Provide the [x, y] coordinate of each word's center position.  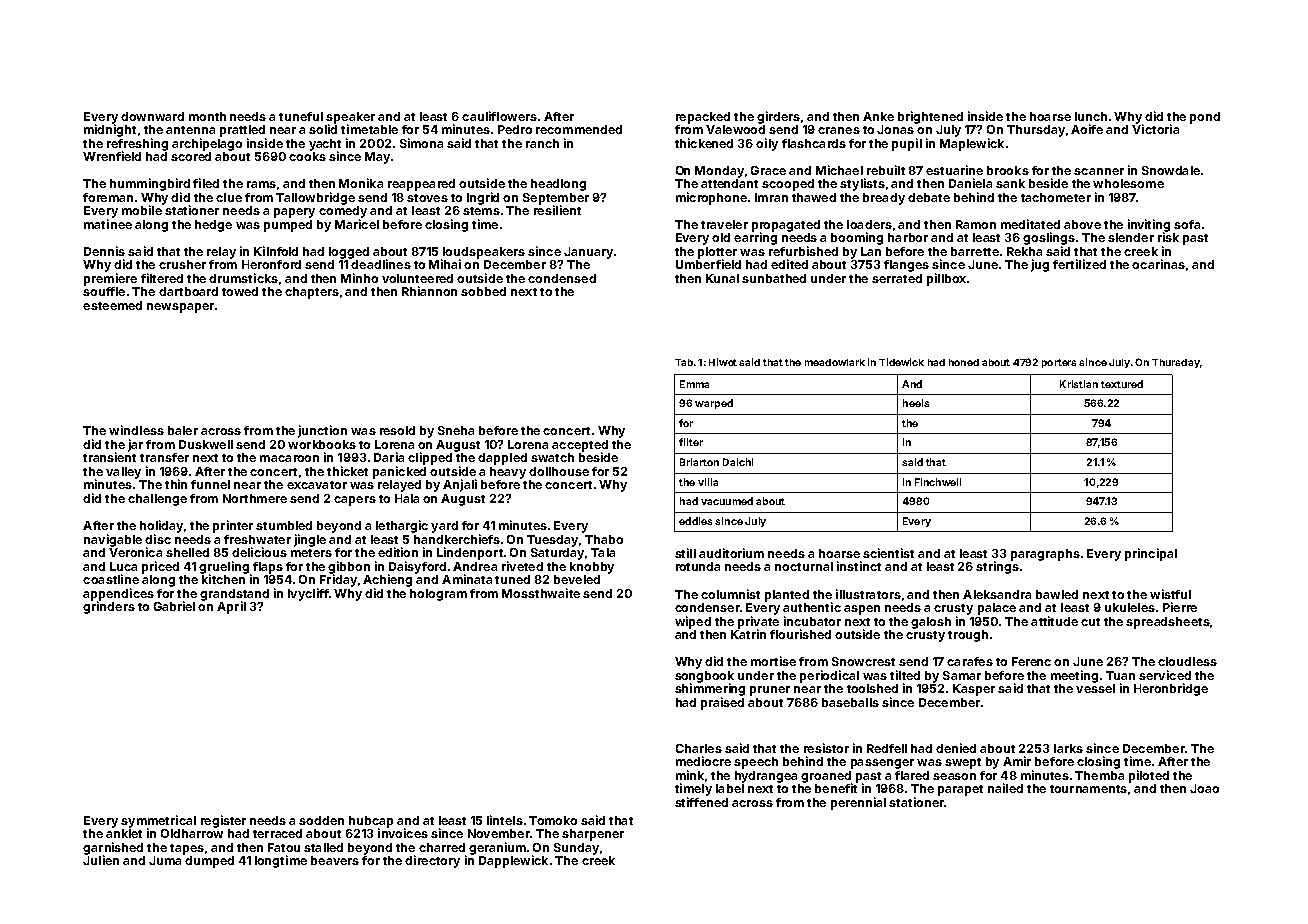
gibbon [349, 567]
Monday [719, 172]
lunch [1091, 116]
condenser [707, 607]
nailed [1005, 788]
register [223, 821]
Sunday [576, 849]
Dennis [104, 251]
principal [1151, 554]
